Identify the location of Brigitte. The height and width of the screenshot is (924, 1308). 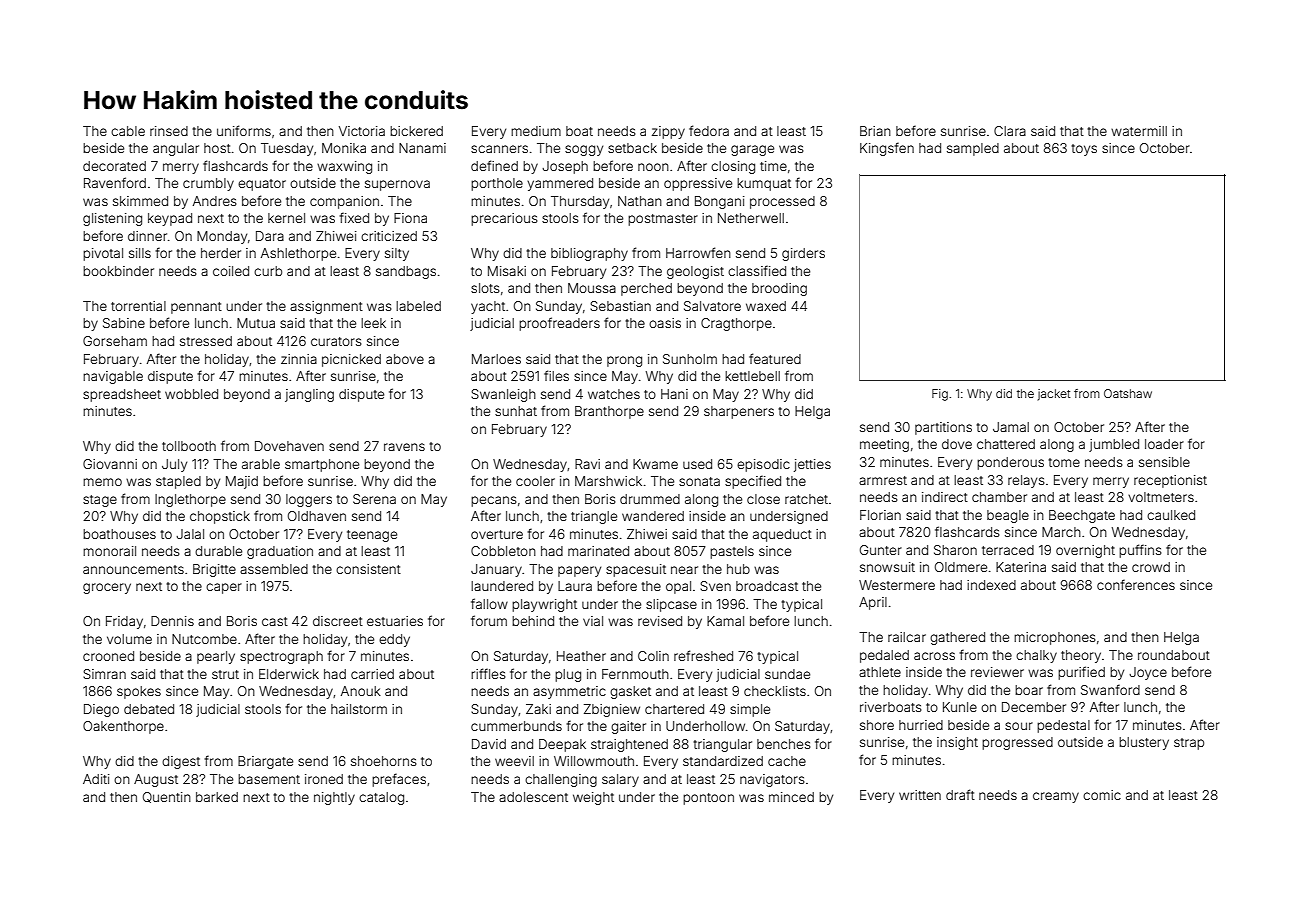
(214, 570).
